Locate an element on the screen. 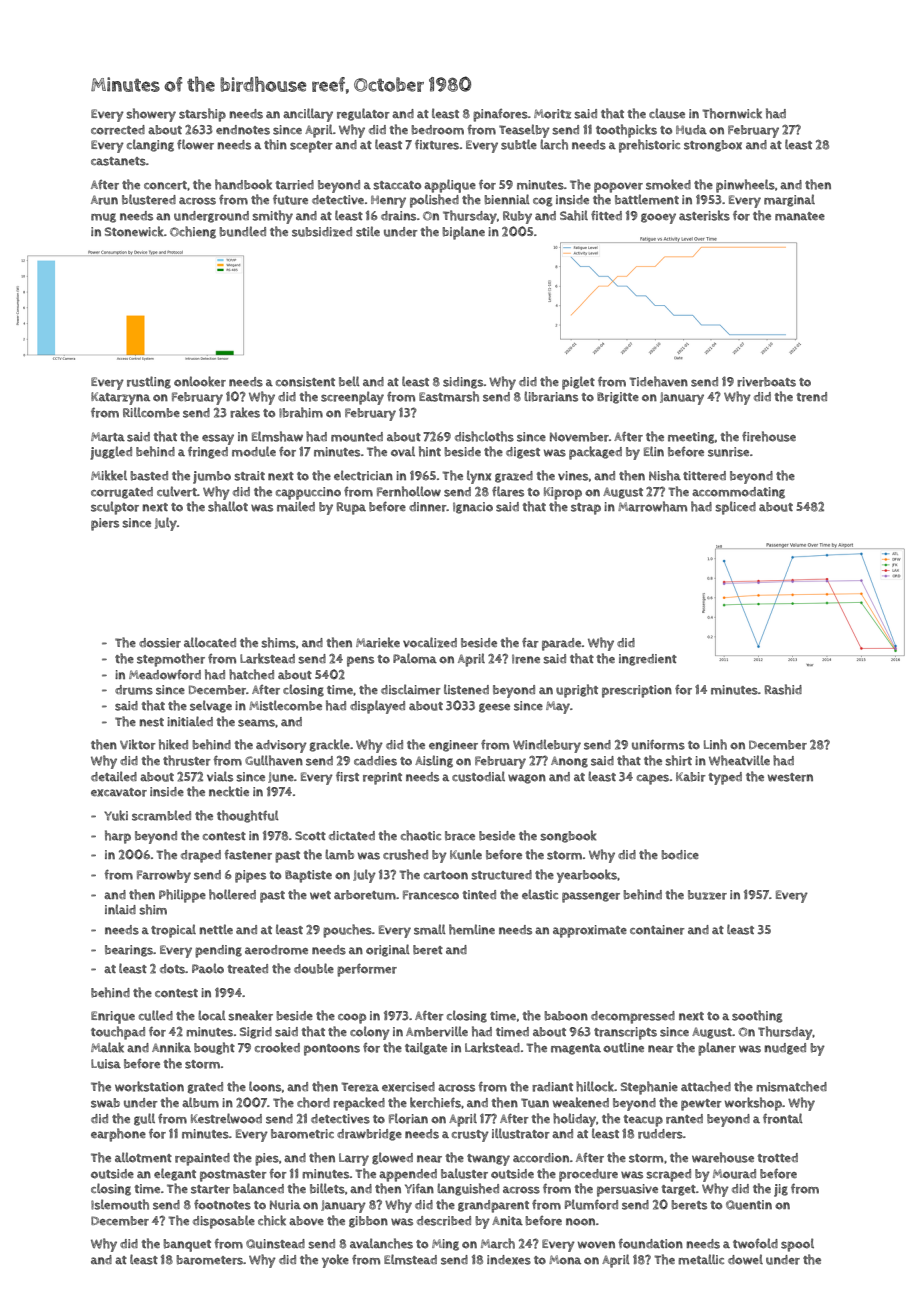  Marieke is located at coordinates (378, 642).
